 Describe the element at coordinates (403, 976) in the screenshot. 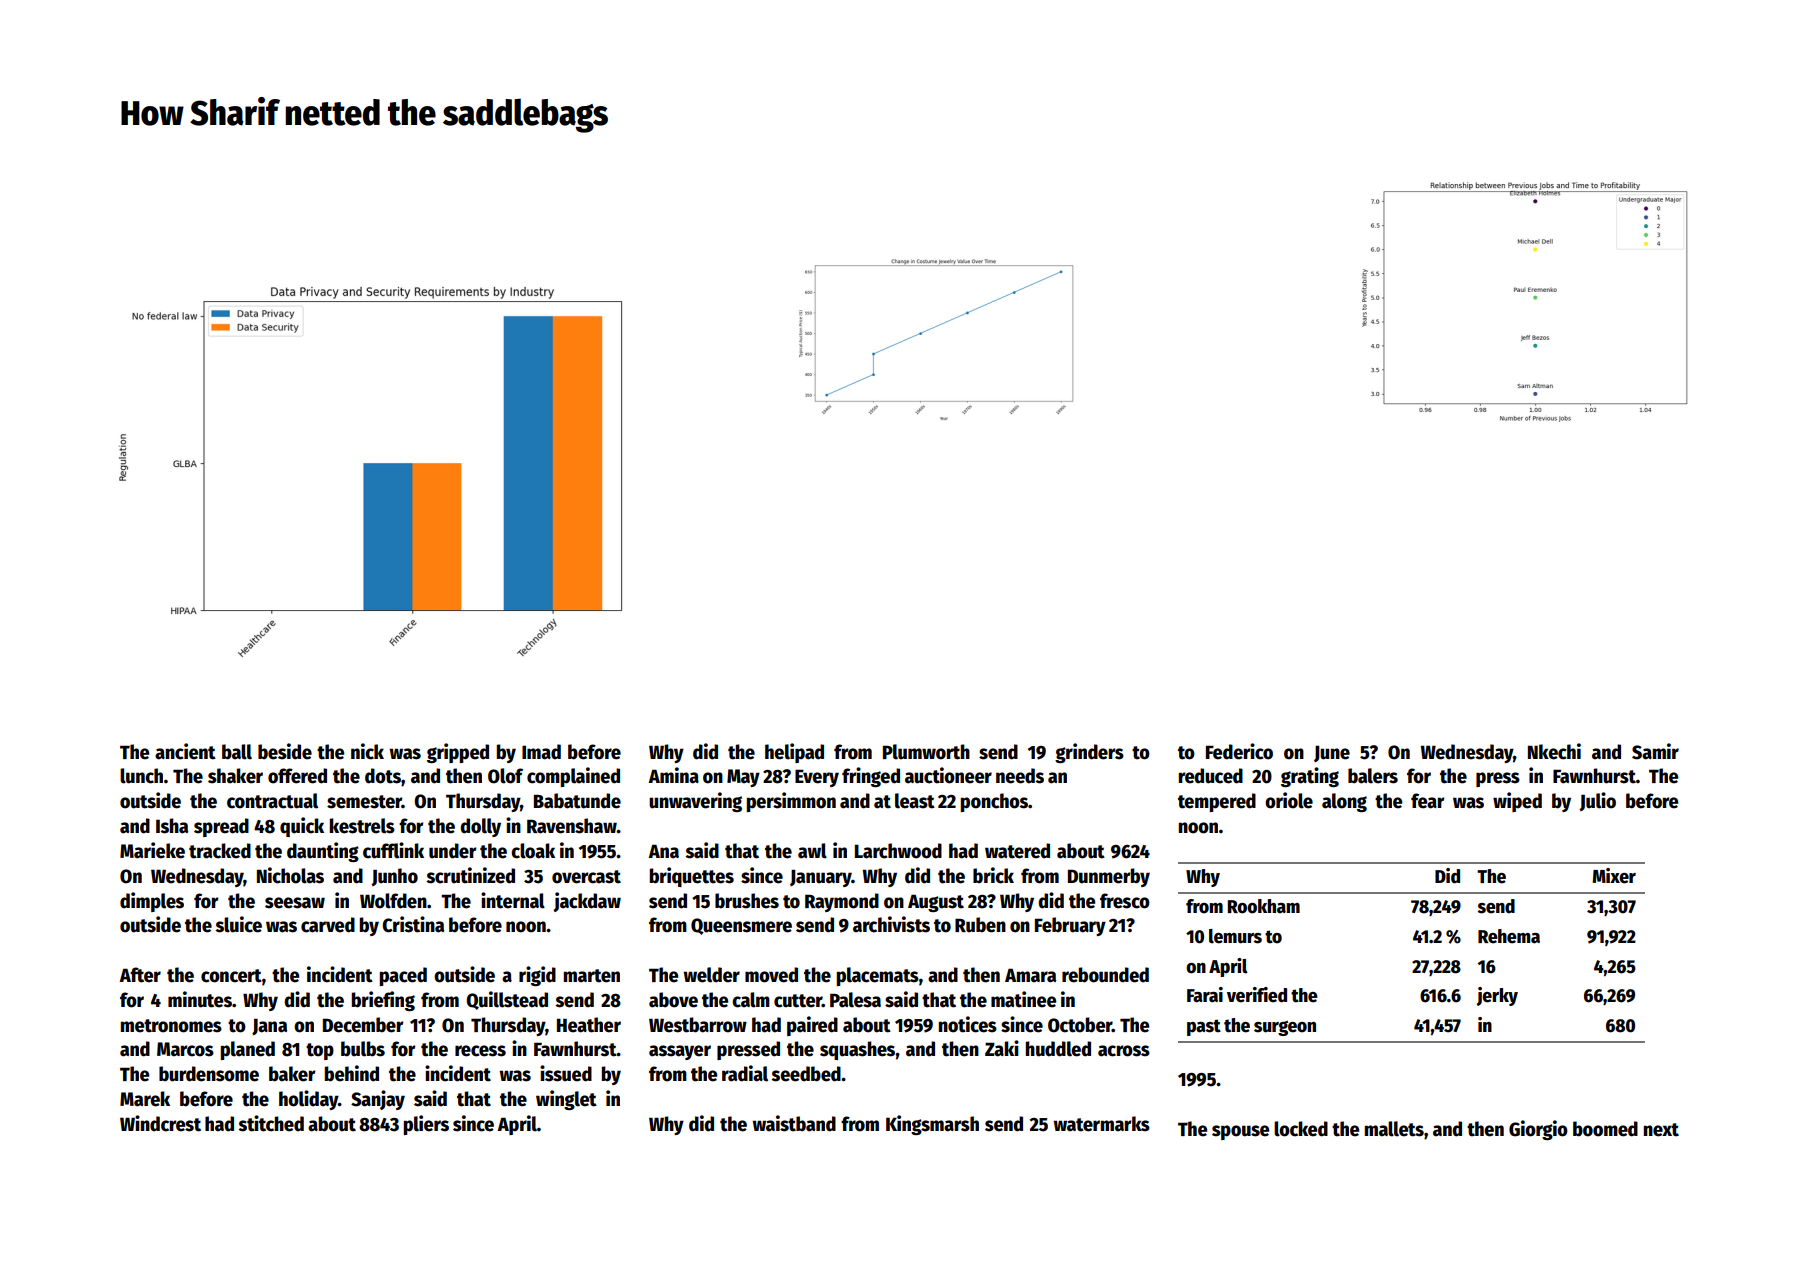

I see `paced` at that location.
